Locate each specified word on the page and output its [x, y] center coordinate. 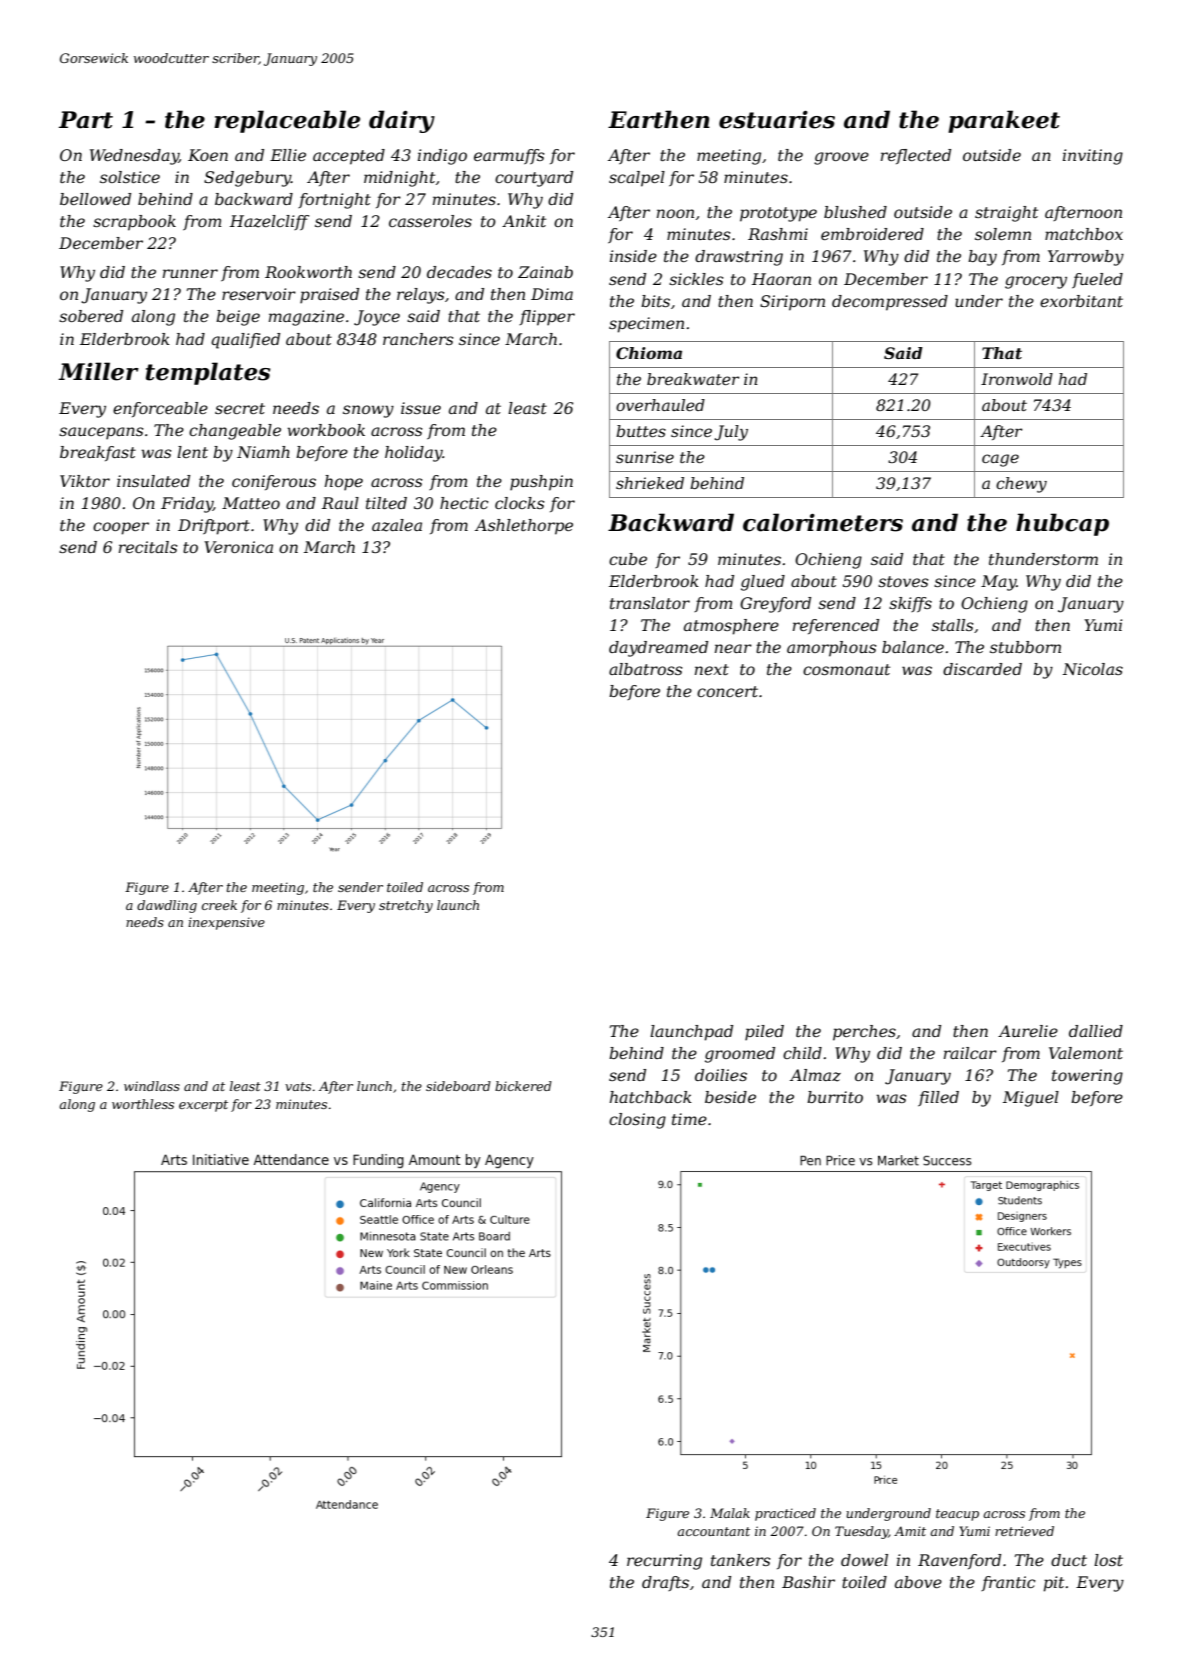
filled [938, 1098]
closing [637, 1121]
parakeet [1004, 121]
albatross [646, 669]
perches [864, 1033]
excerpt [203, 1106]
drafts [665, 1583]
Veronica [238, 547]
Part [86, 120]
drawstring [739, 258]
